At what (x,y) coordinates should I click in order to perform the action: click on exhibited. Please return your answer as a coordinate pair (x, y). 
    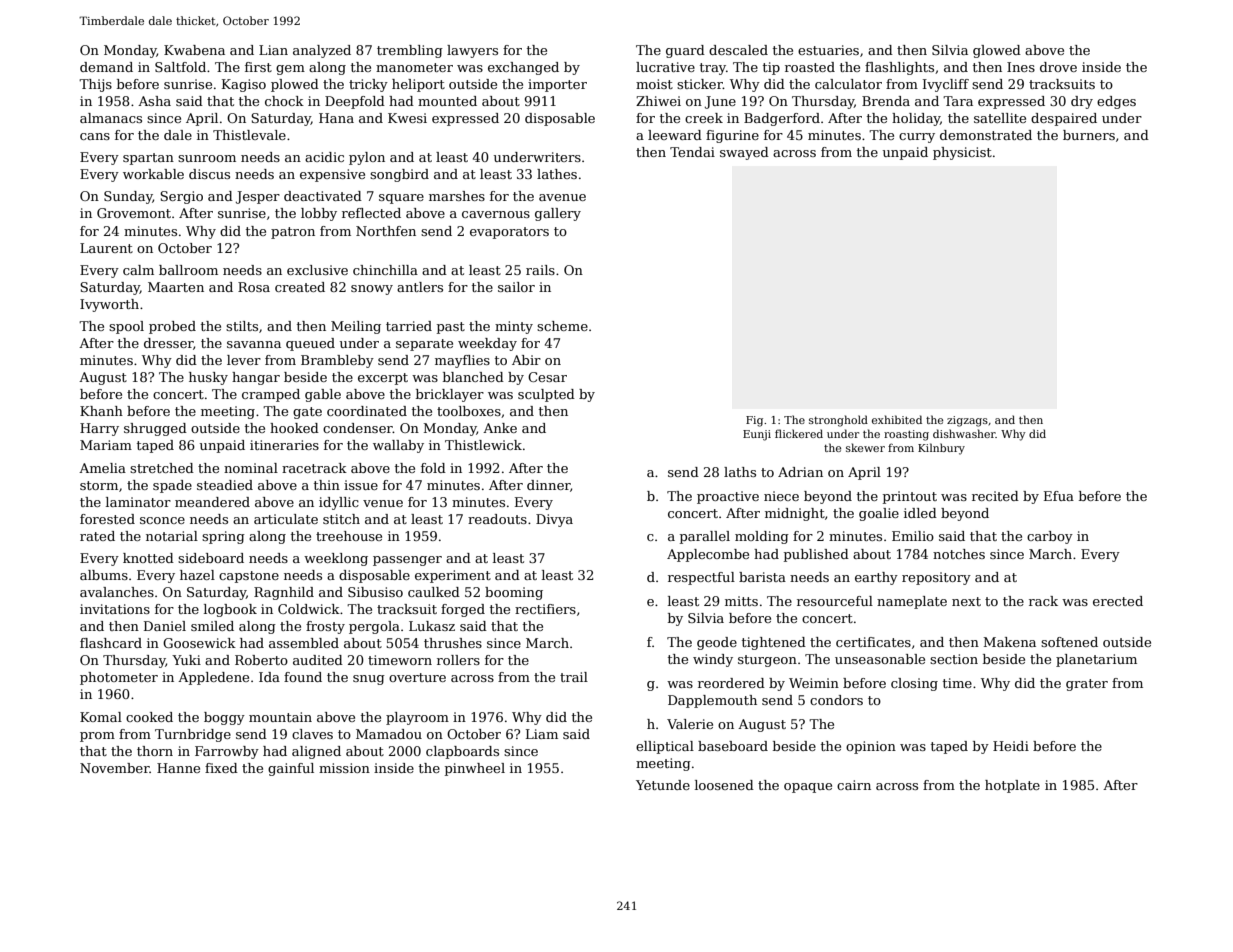
    Looking at the image, I should click on (897, 419).
